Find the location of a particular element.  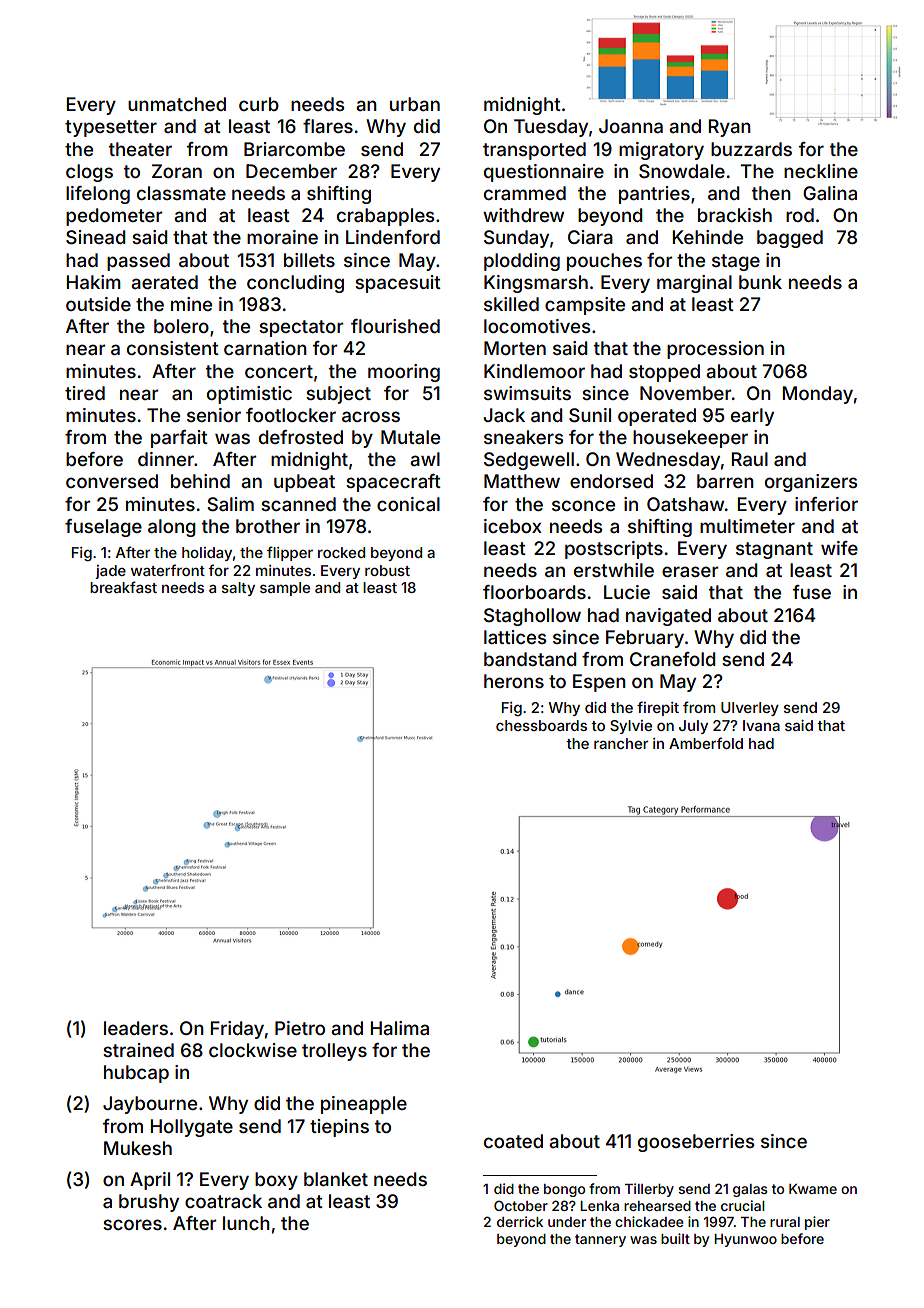

tired is located at coordinates (85, 393).
